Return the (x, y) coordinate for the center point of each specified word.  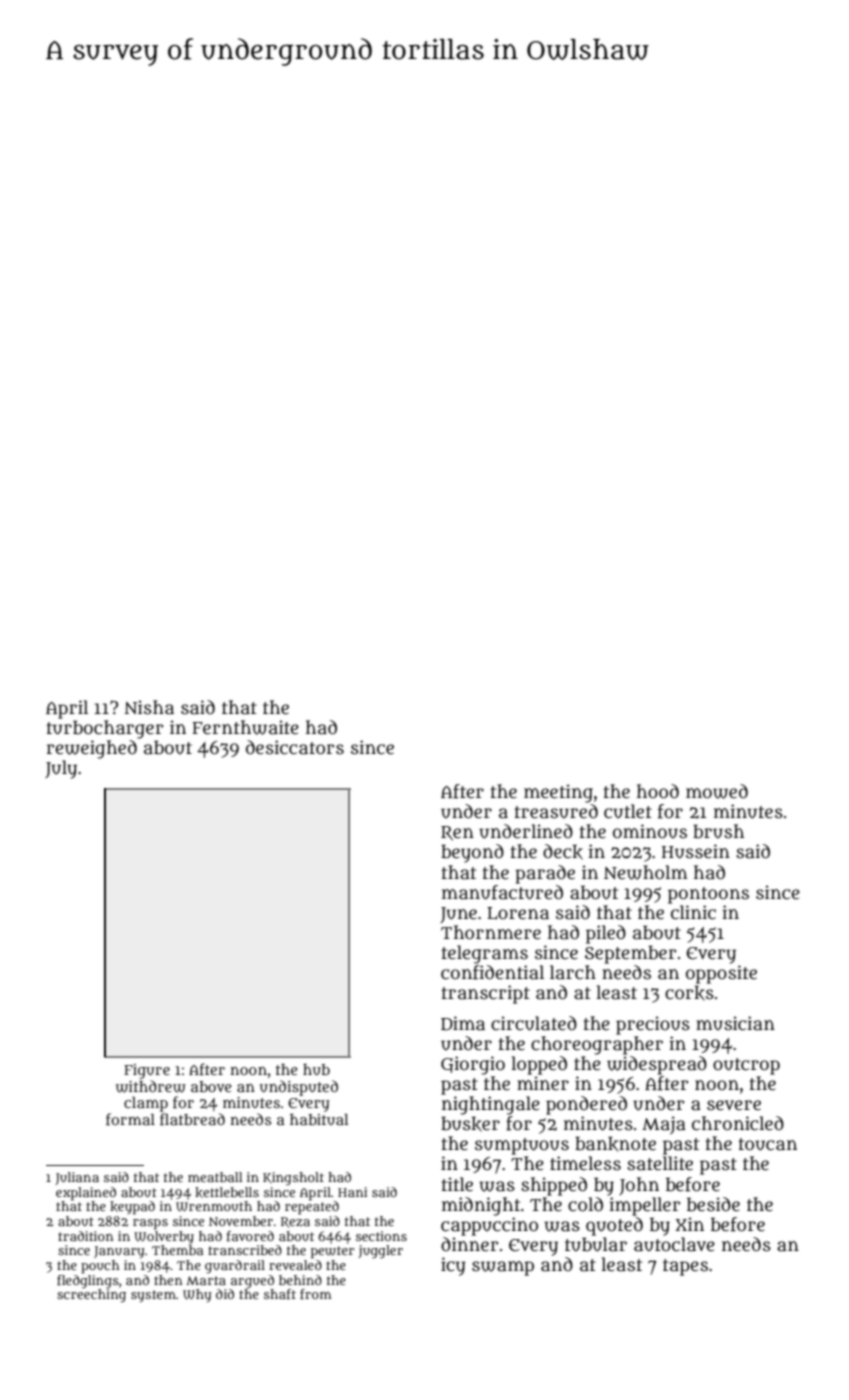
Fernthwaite (245, 727)
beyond (472, 853)
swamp (503, 1268)
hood (658, 791)
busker (470, 1124)
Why (197, 1295)
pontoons (708, 895)
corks (689, 993)
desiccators (295, 747)
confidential (492, 972)
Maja (664, 1125)
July (61, 769)
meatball (215, 1177)
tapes (685, 1267)
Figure (147, 1071)
